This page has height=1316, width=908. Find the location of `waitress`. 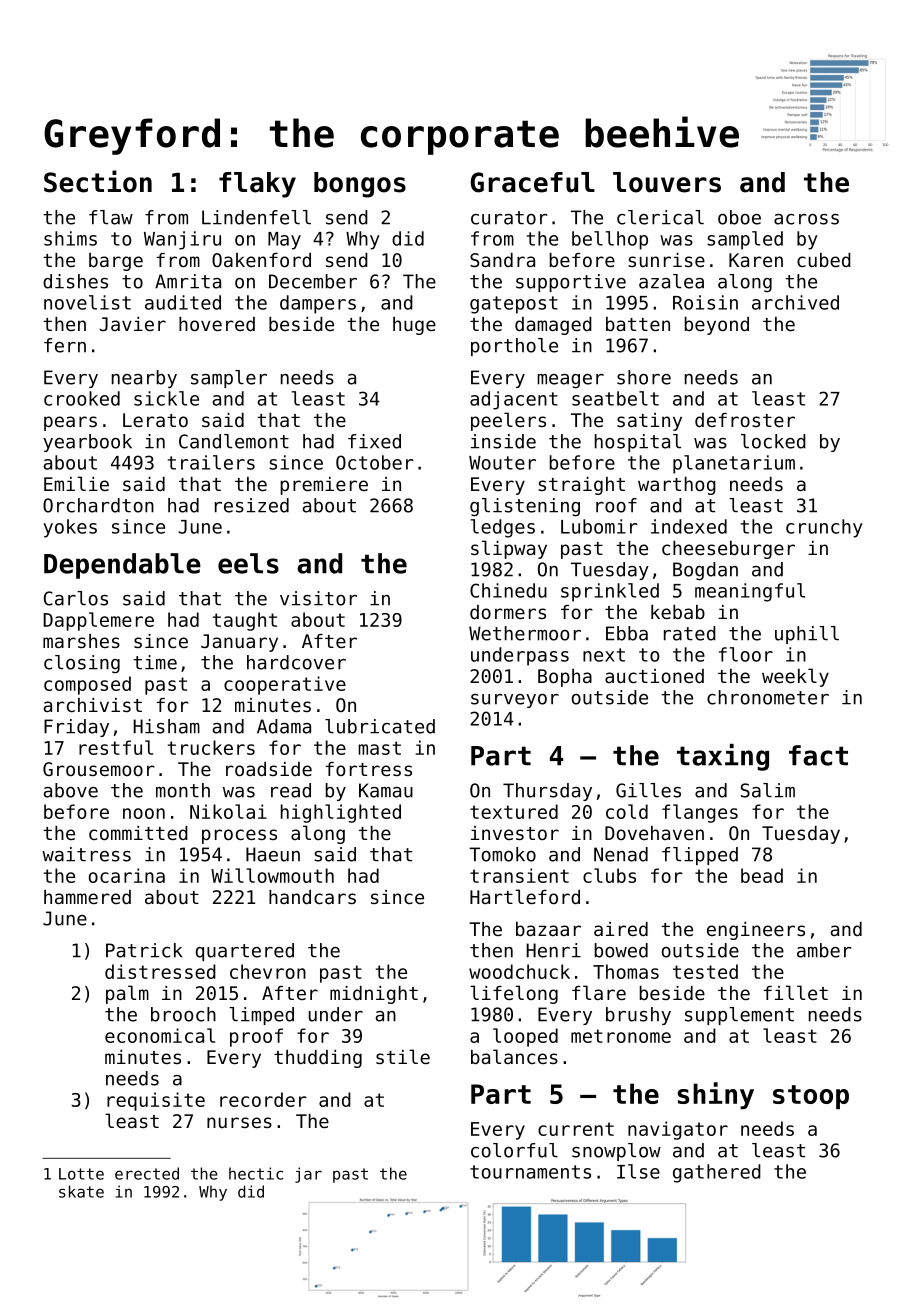

waitress is located at coordinates (86, 854).
